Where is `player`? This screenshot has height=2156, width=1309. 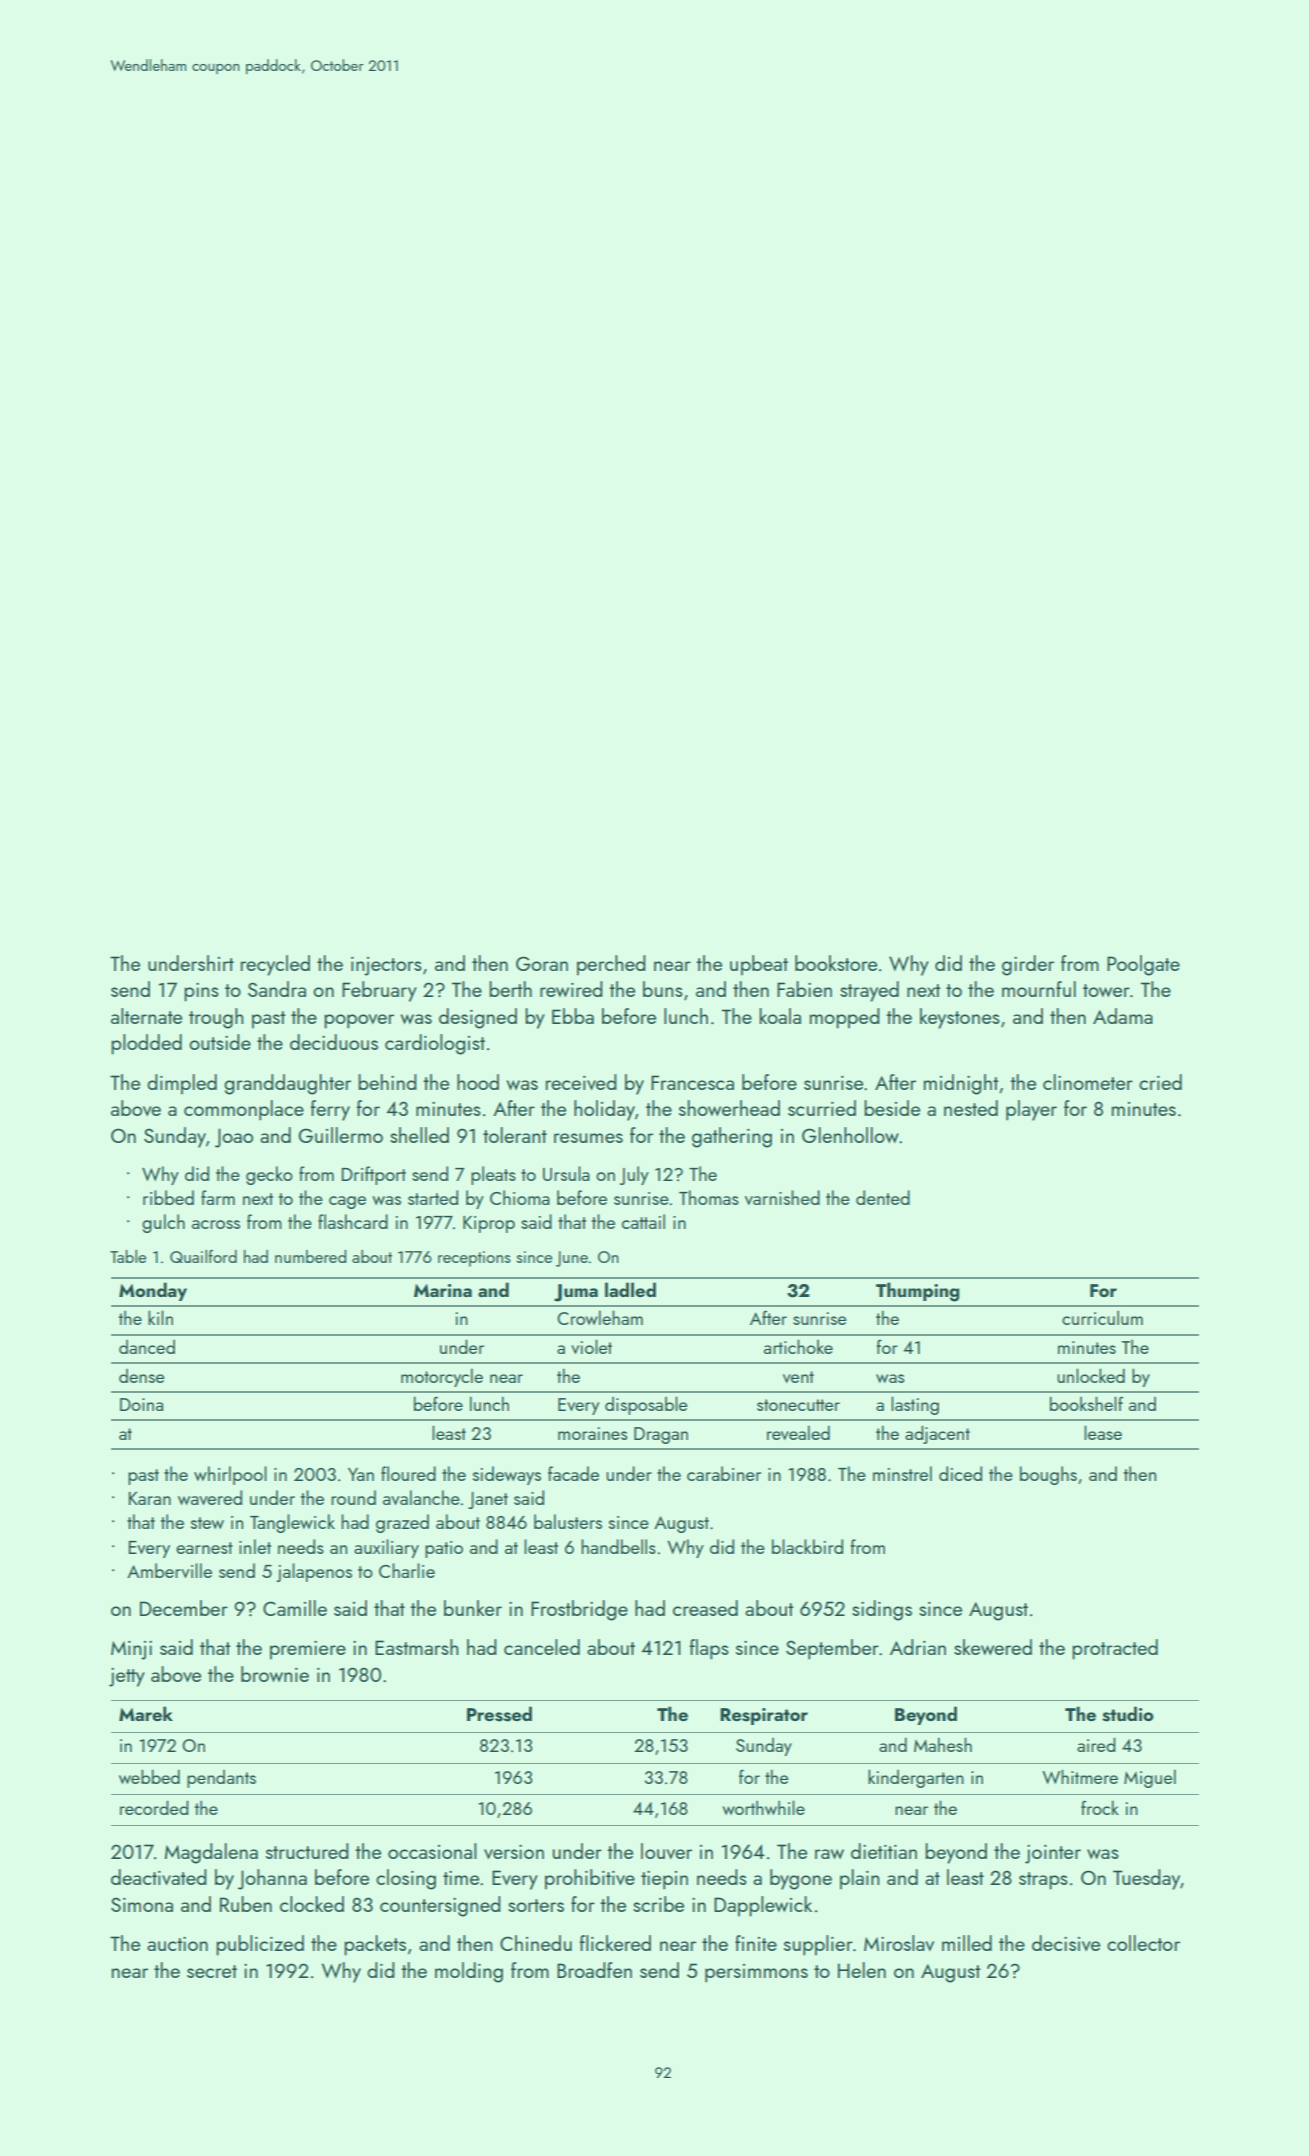 player is located at coordinates (1031, 1110).
